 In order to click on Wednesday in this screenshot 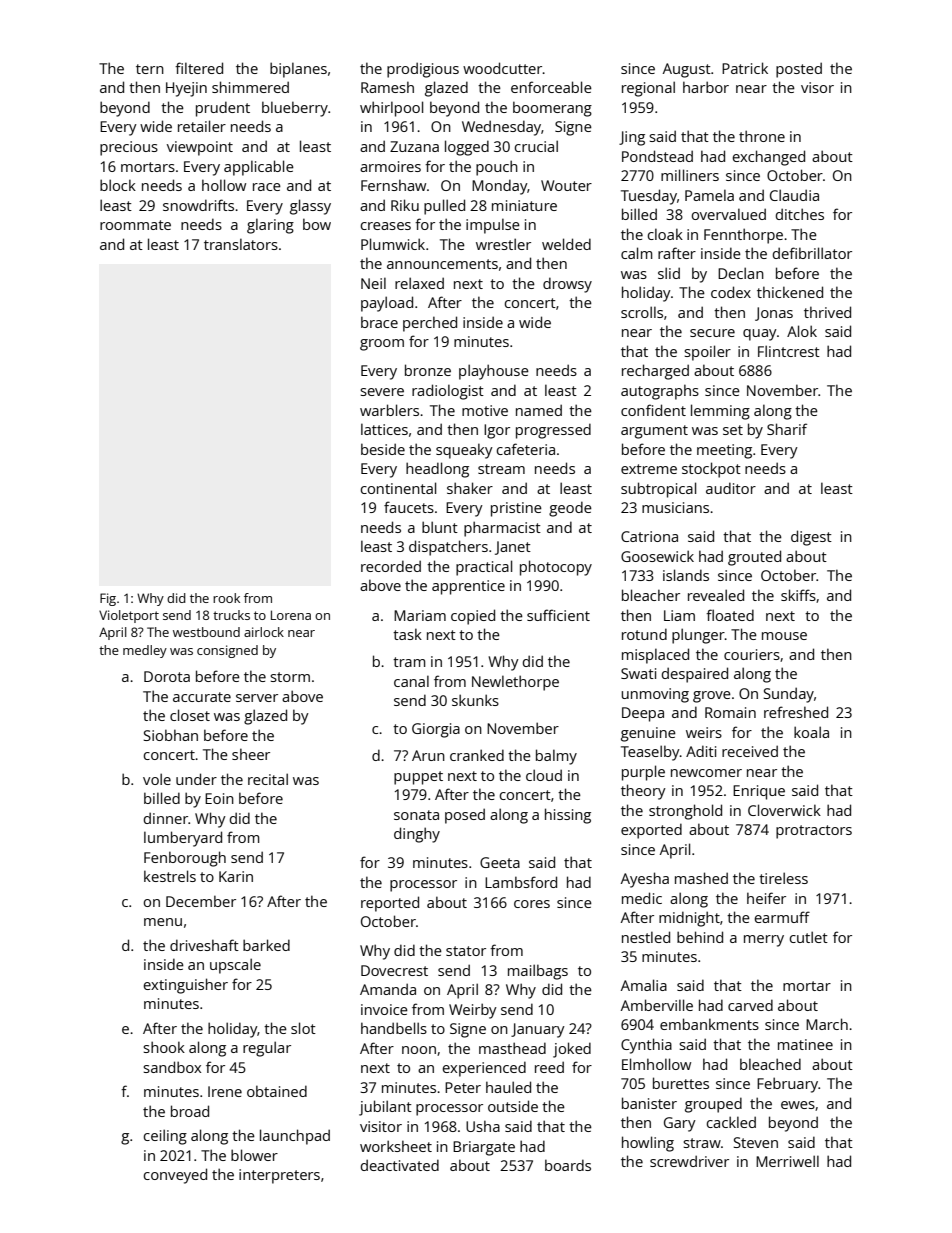, I will do `click(501, 128)`.
